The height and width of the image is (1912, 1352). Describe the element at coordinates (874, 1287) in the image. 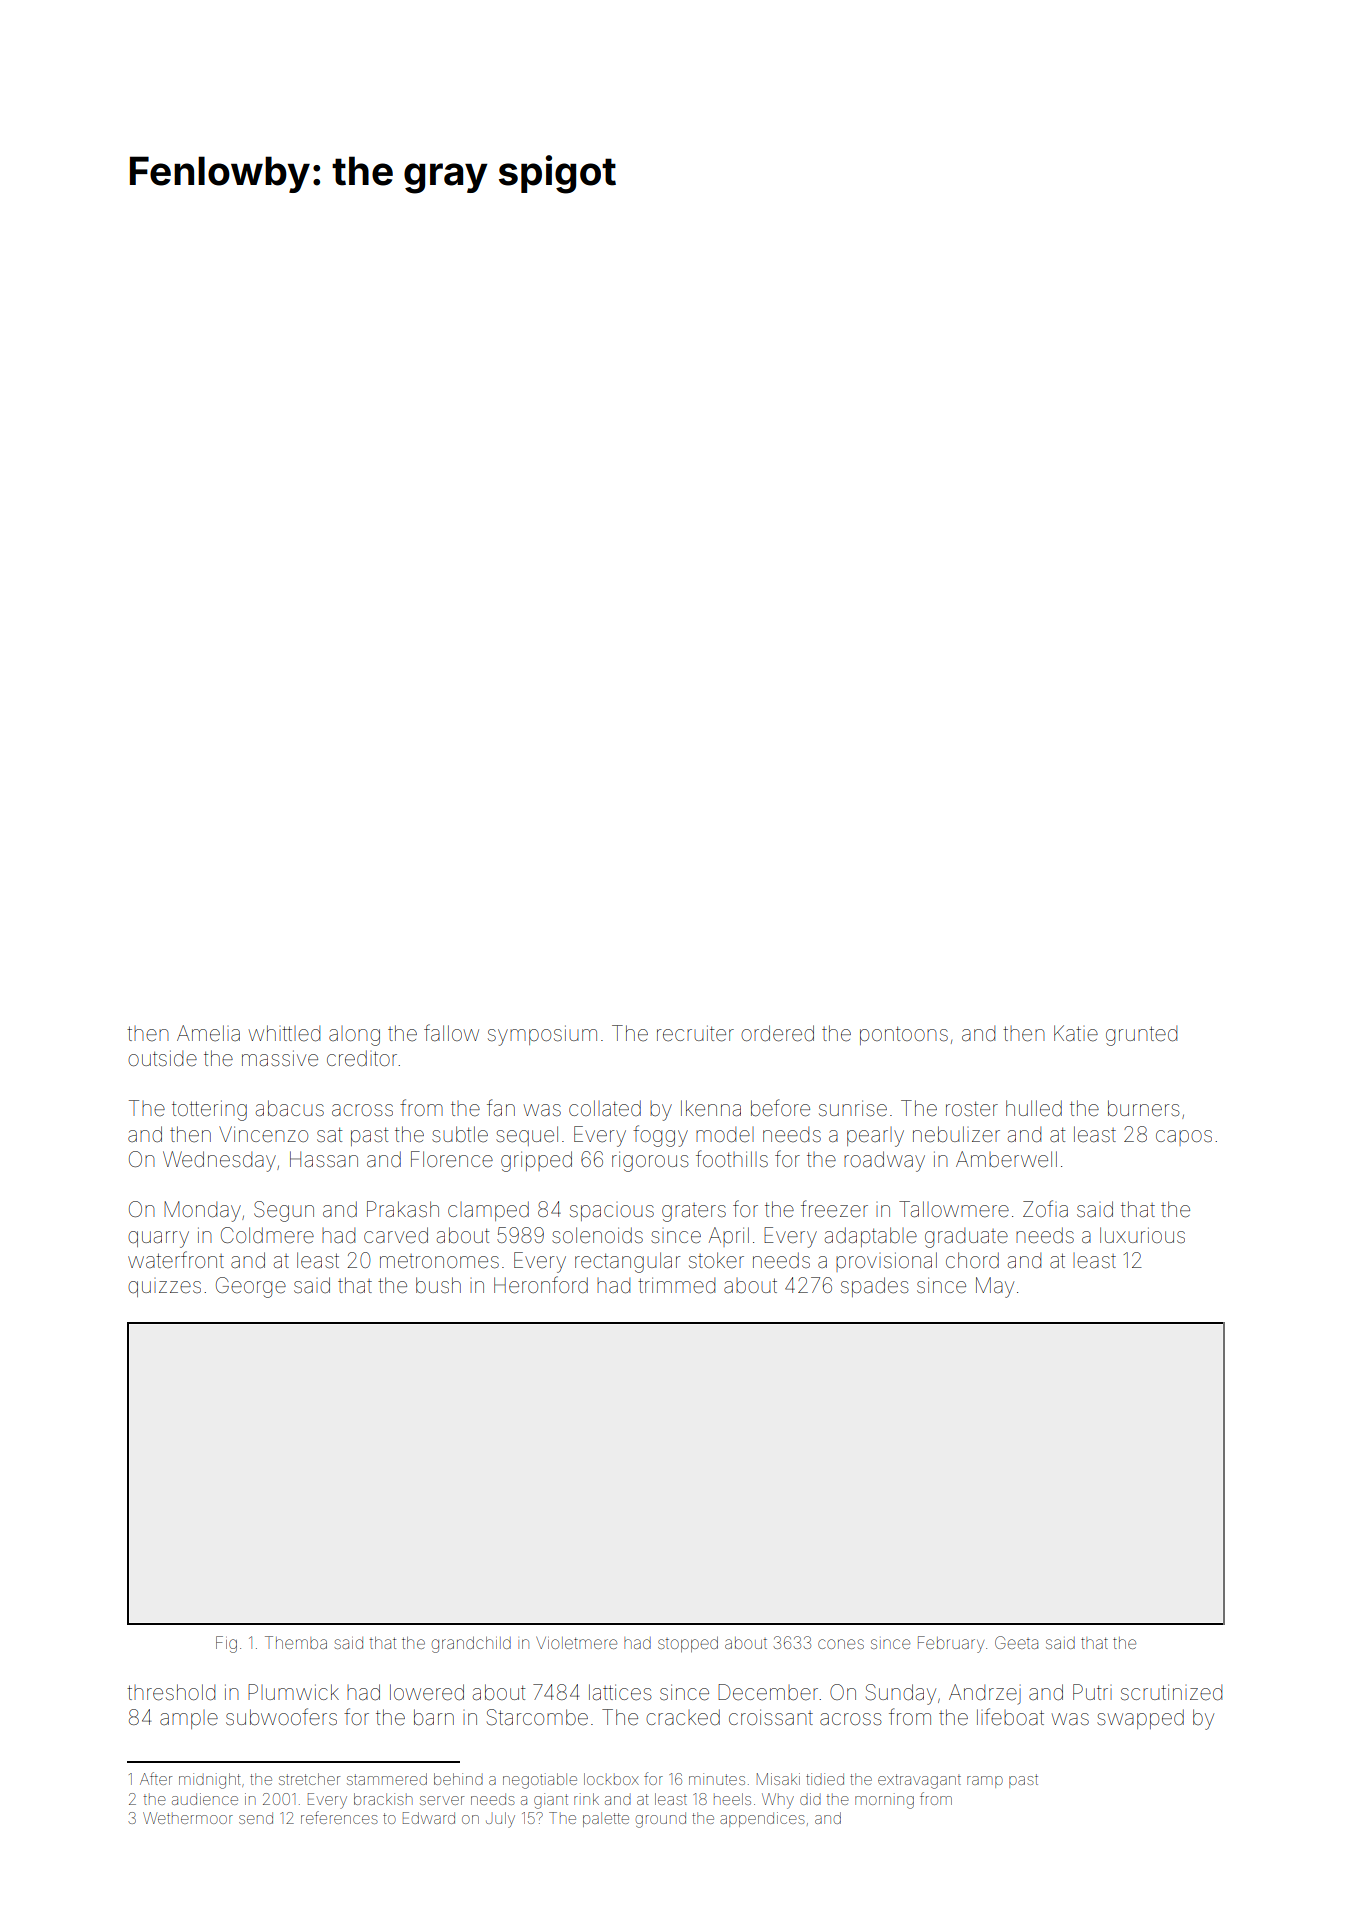

I see `spades` at that location.
